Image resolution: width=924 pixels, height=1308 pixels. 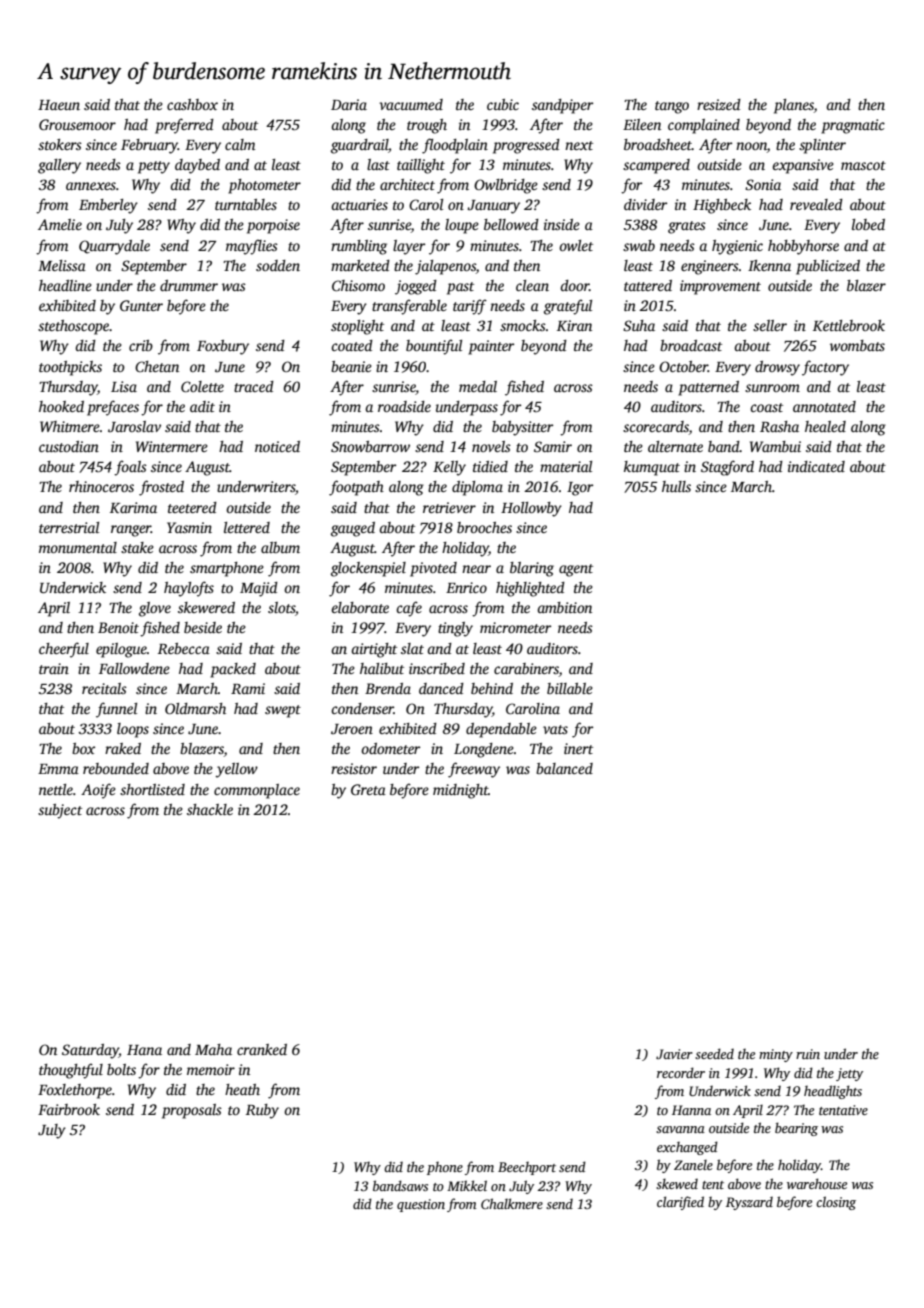 What do you see at coordinates (192, 104) in the page?
I see `cashbox` at bounding box center [192, 104].
